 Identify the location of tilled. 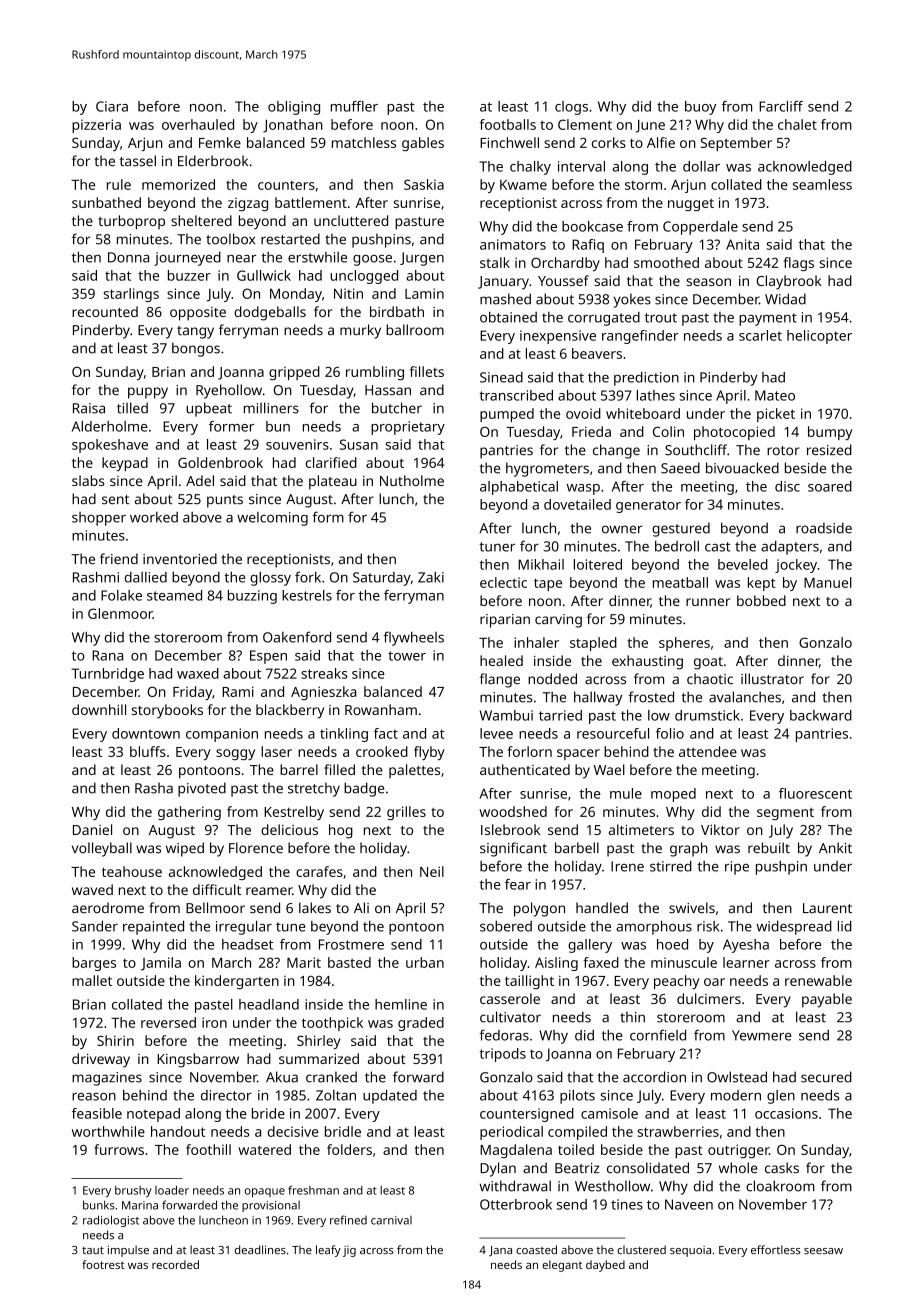
(132, 408).
